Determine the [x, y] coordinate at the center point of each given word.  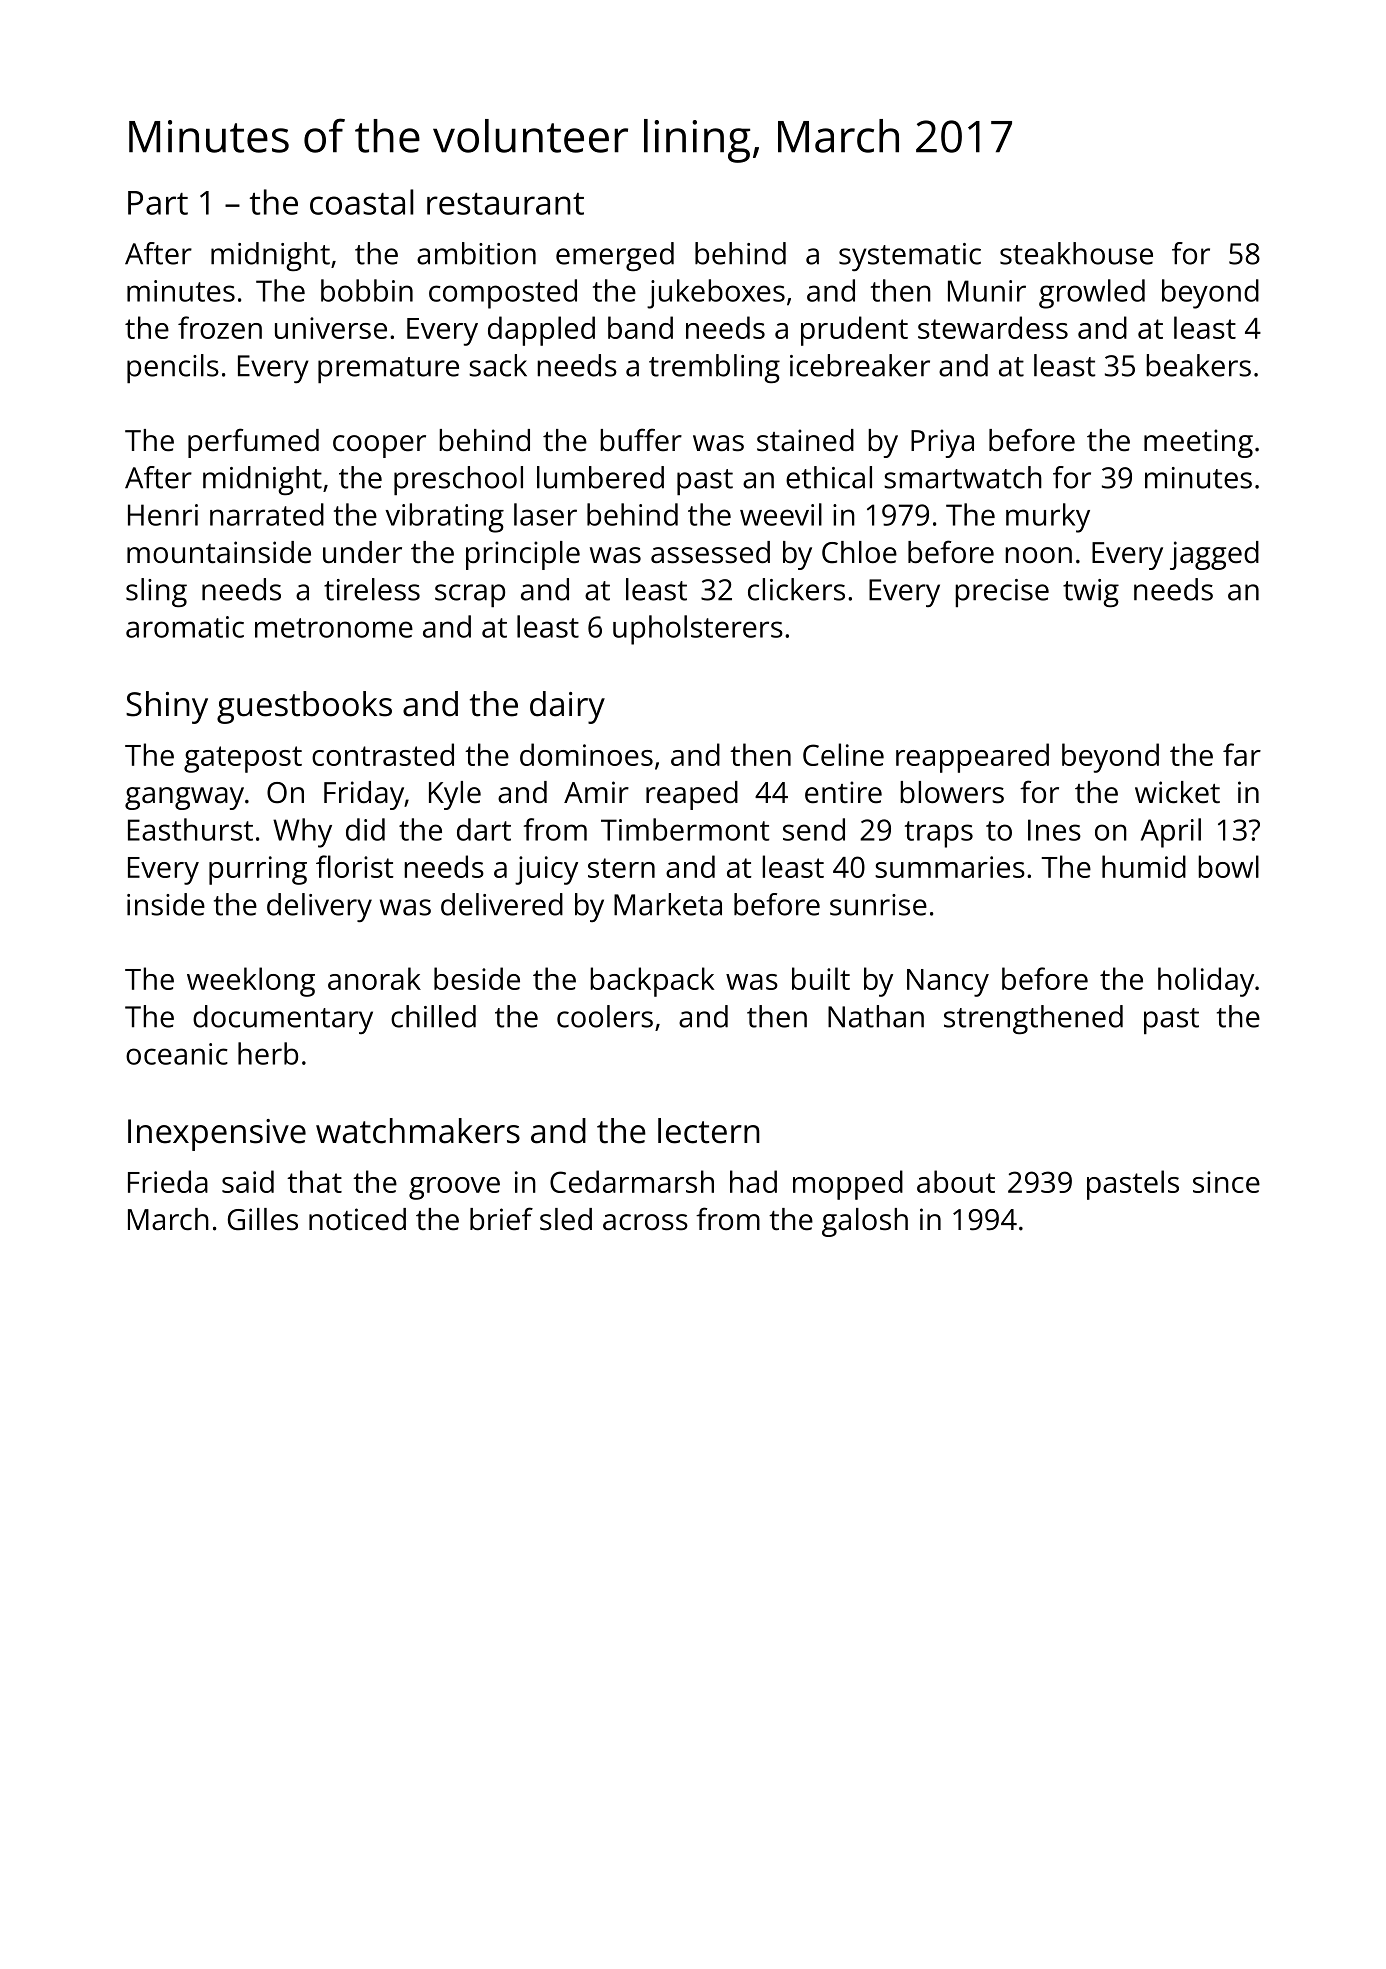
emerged [615, 256]
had [753, 1181]
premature [388, 370]
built [821, 978]
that [314, 1181]
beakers [1198, 365]
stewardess [993, 327]
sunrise [878, 905]
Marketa [668, 904]
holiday [1206, 982]
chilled [433, 1016]
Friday [364, 795]
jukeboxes [716, 294]
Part [158, 203]
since [1226, 1182]
